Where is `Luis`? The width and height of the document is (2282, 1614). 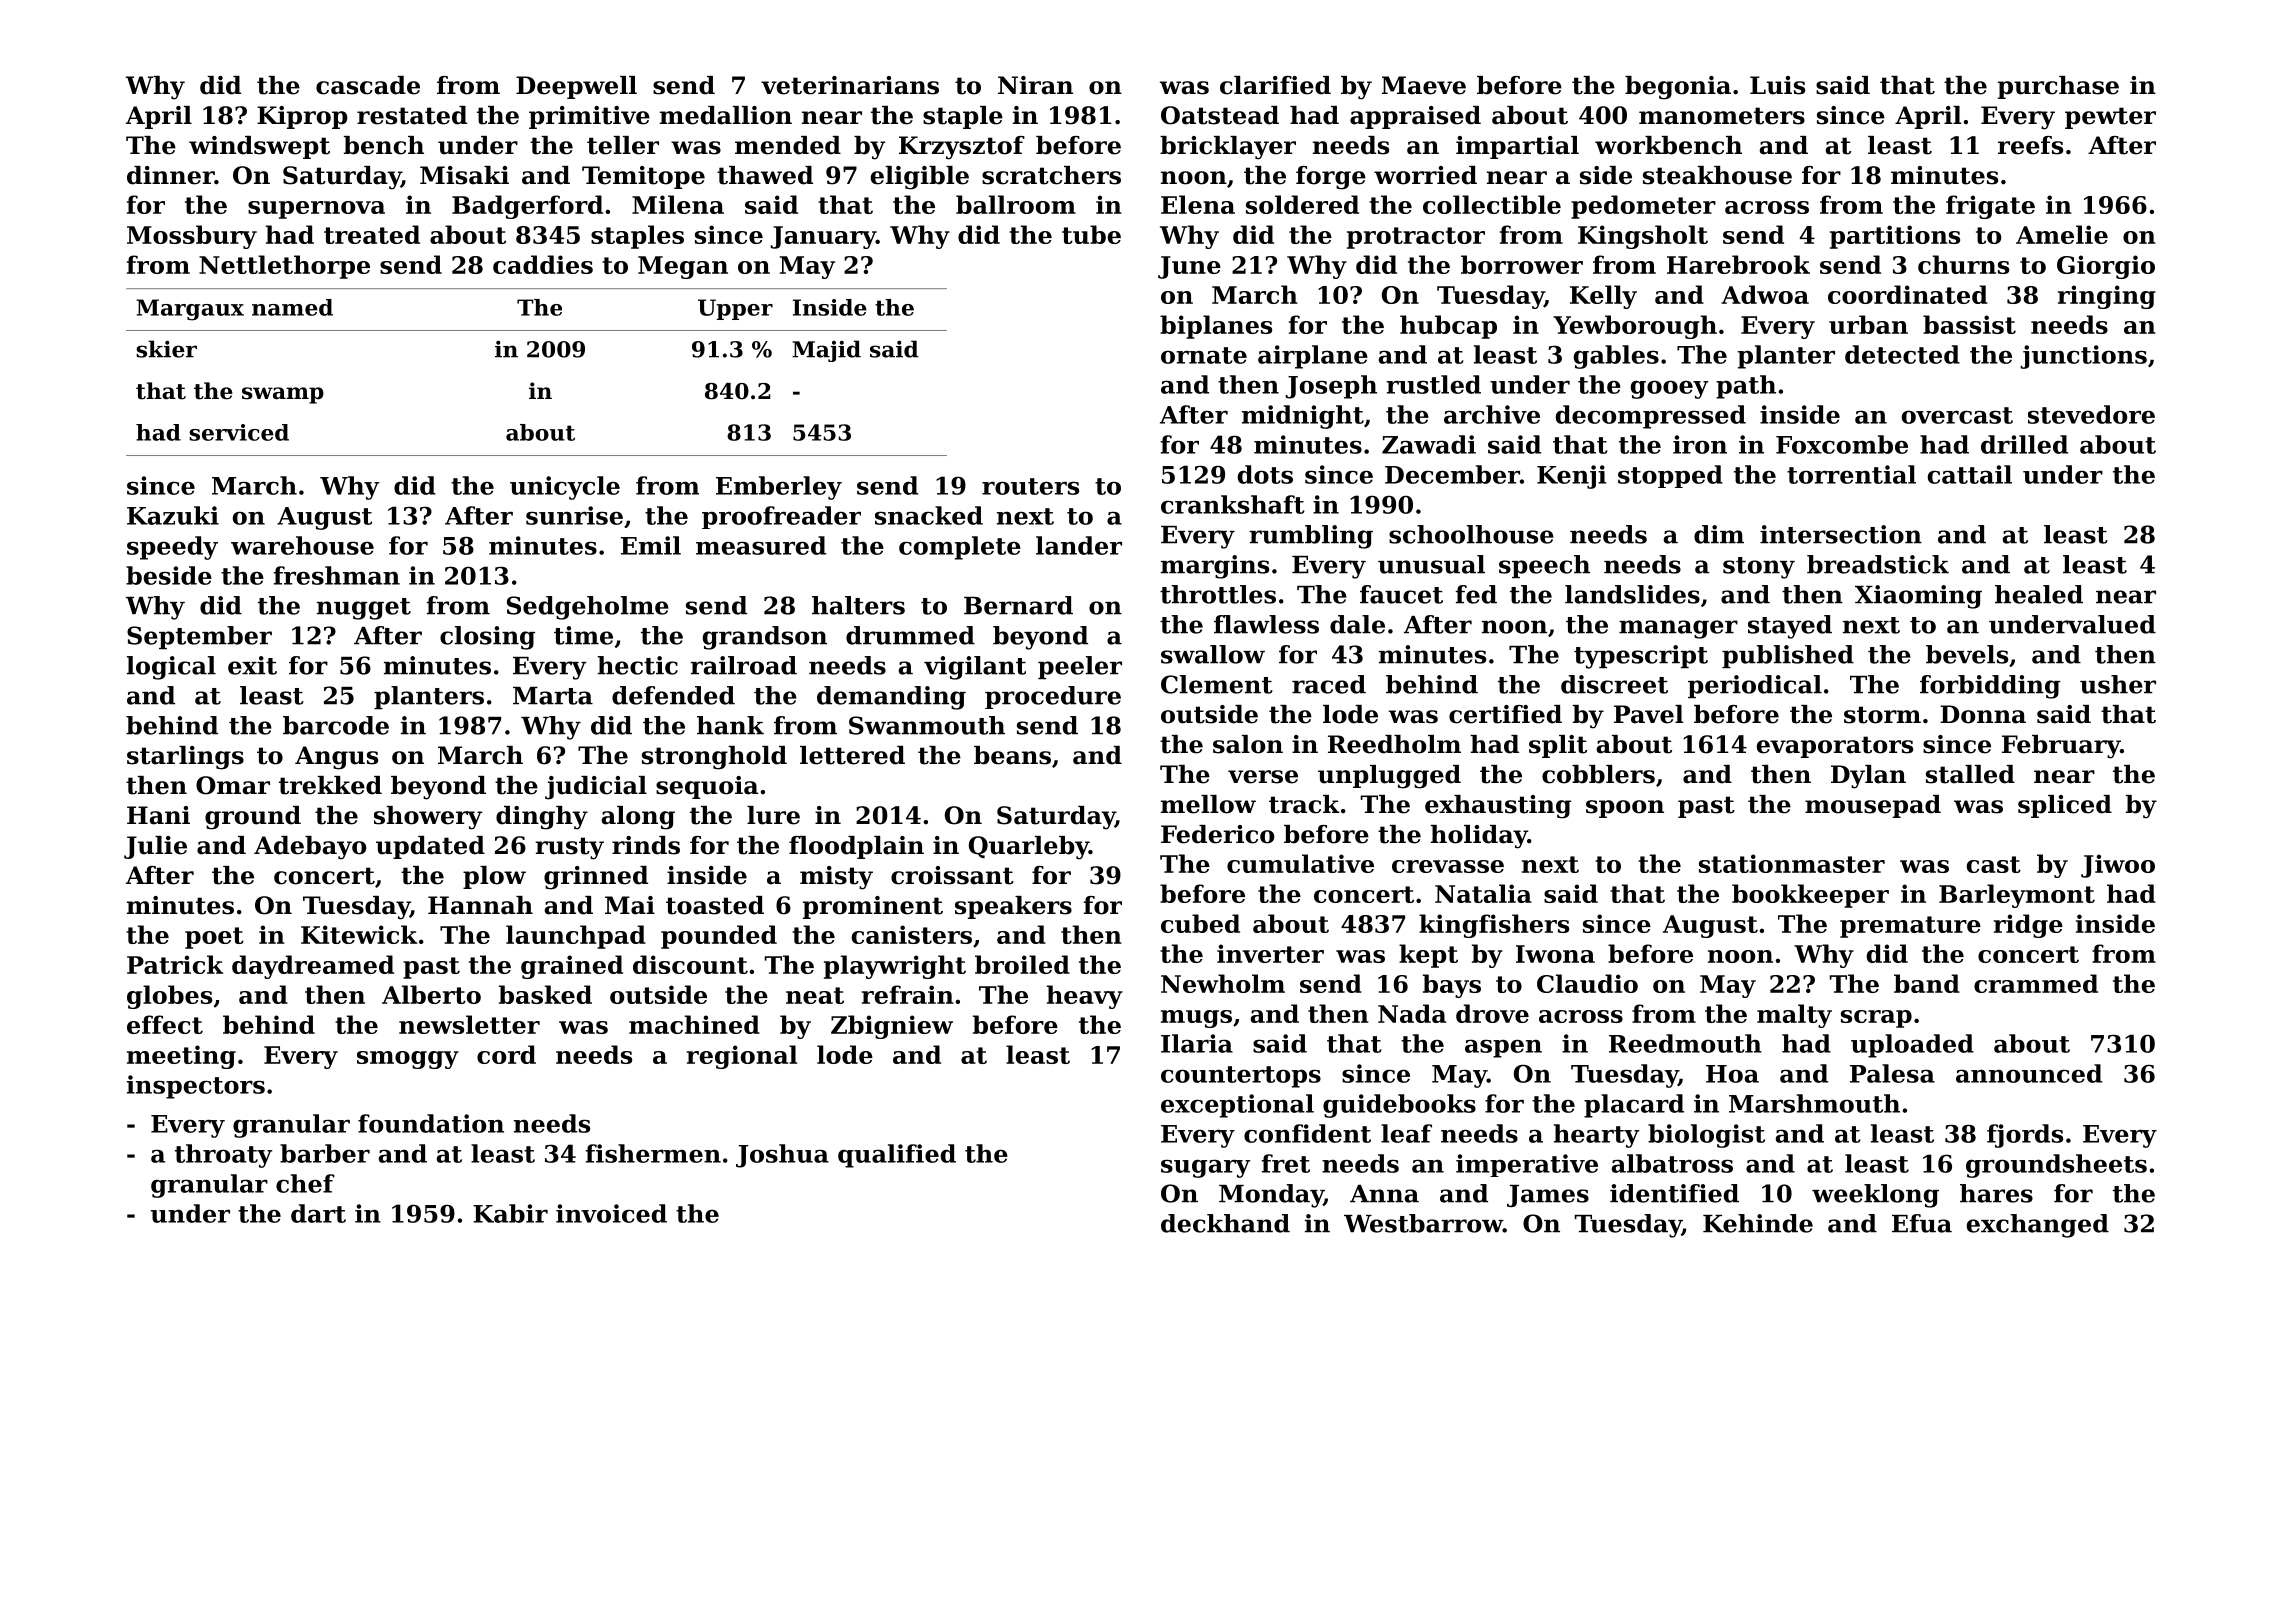
Luis is located at coordinates (1777, 85).
